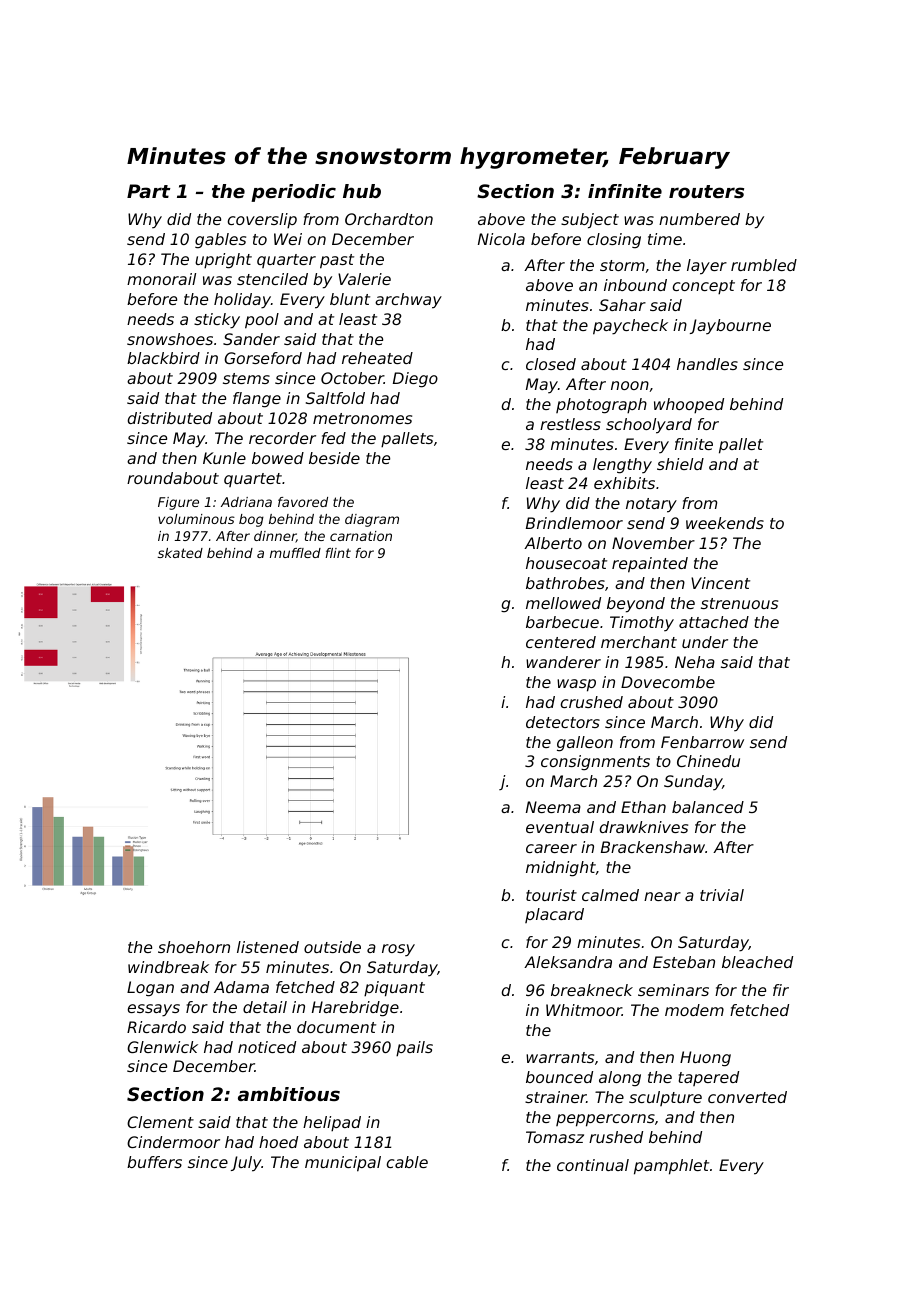 The height and width of the screenshot is (1314, 924). Describe the element at coordinates (553, 807) in the screenshot. I see `Neema` at that location.
